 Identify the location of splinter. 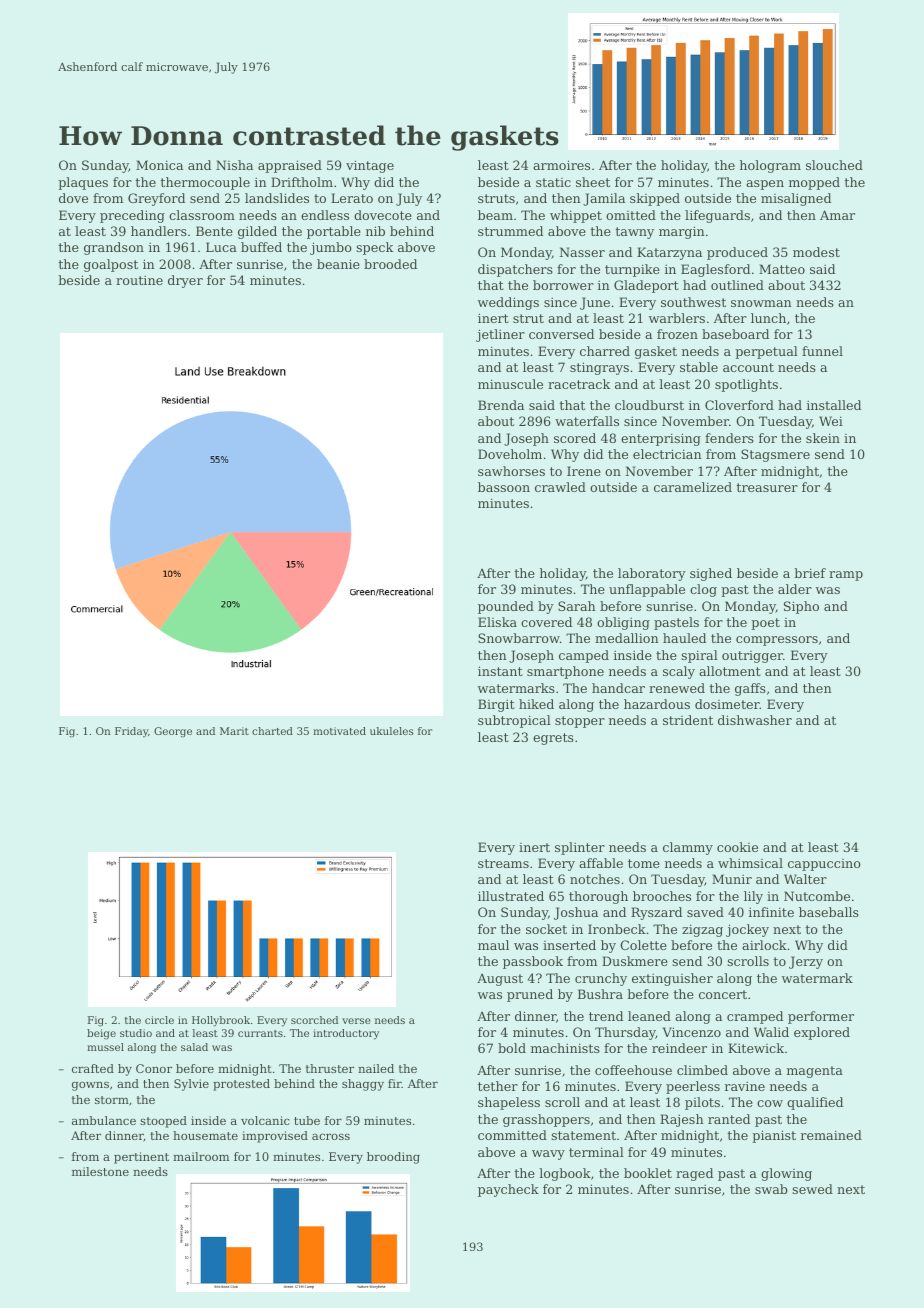
(580, 848).
